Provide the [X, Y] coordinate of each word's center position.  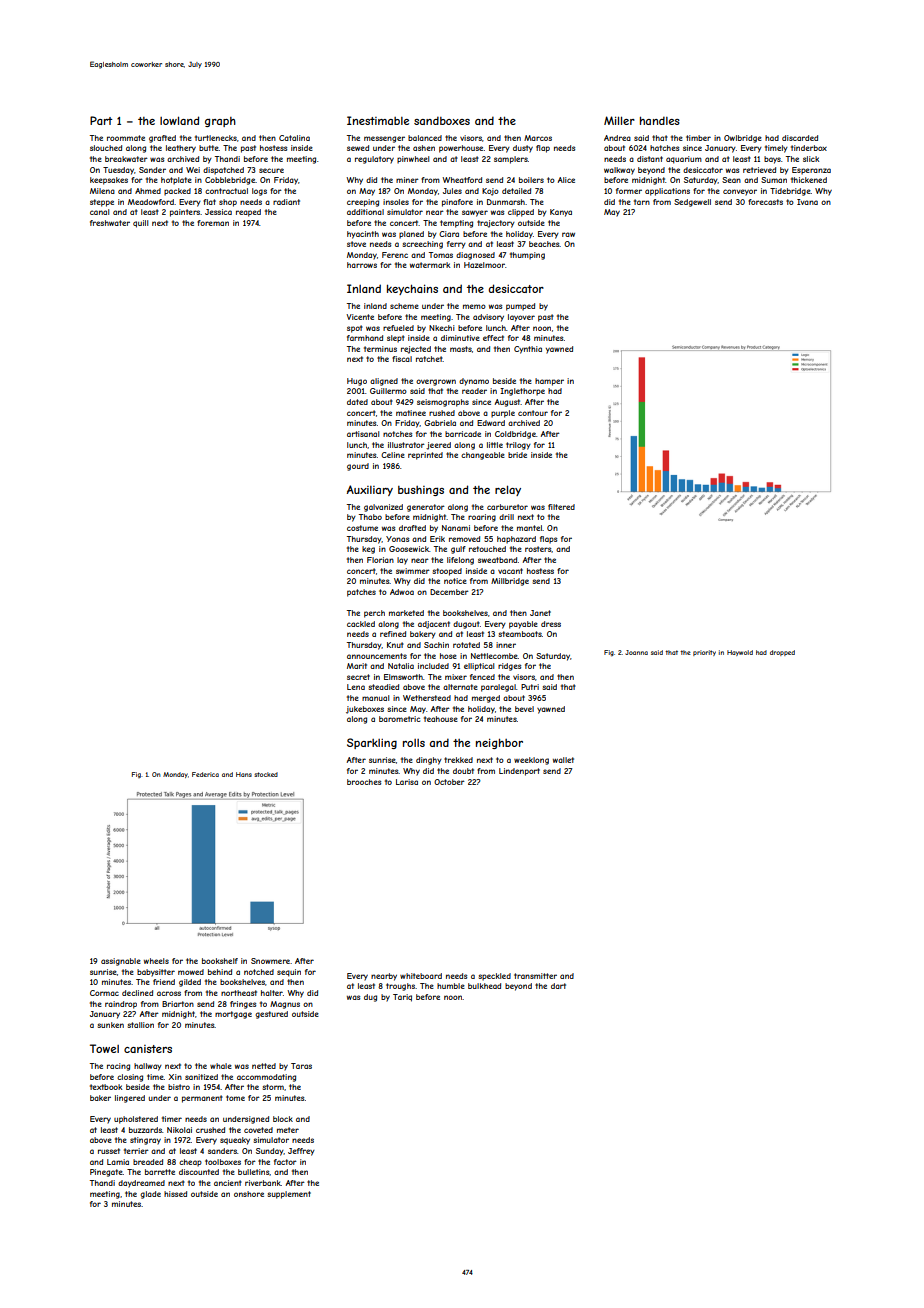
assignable [121, 962]
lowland [179, 120]
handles [660, 120]
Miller [619, 120]
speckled [495, 977]
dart [558, 986]
